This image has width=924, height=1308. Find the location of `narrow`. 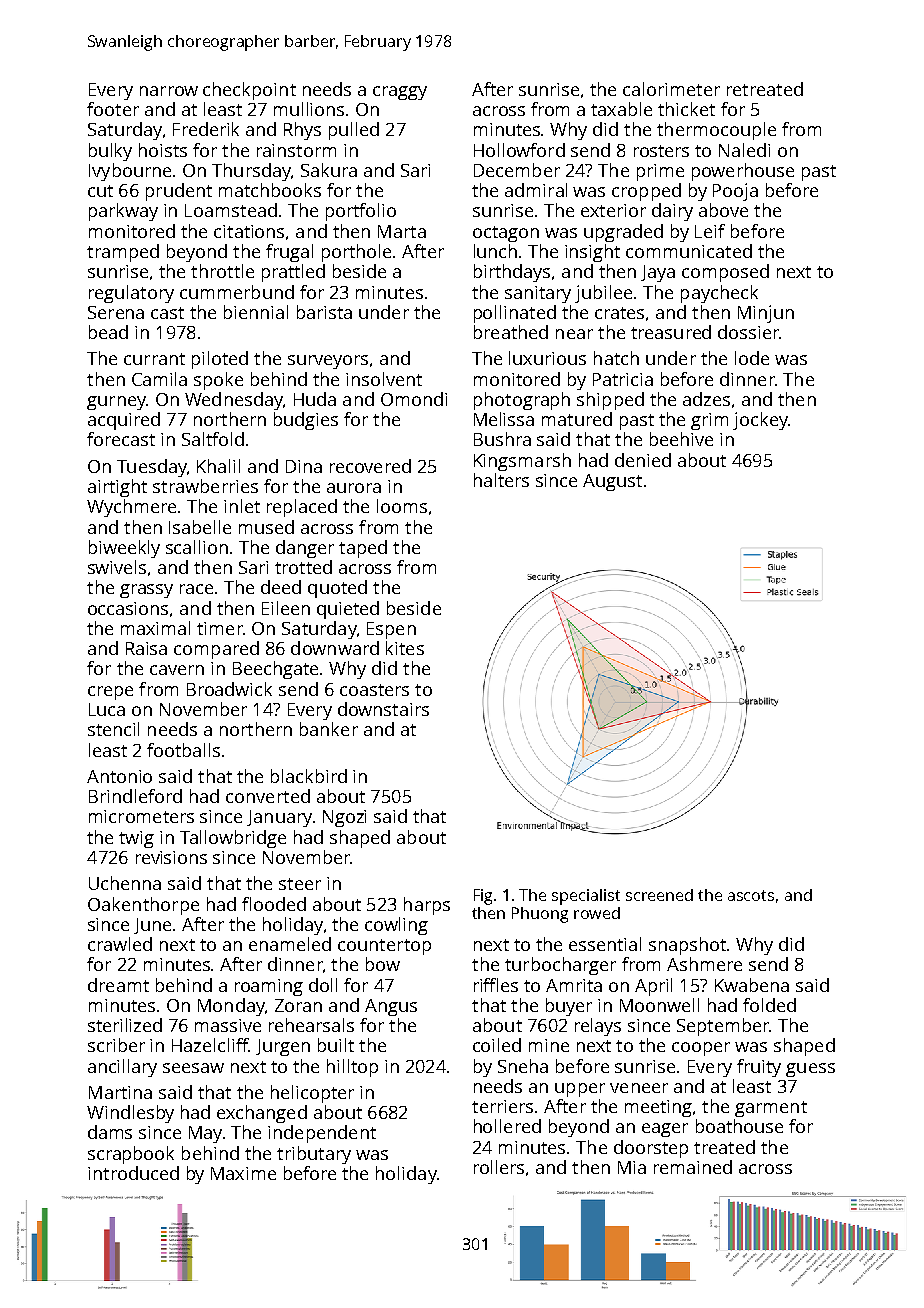

narrow is located at coordinates (169, 91).
